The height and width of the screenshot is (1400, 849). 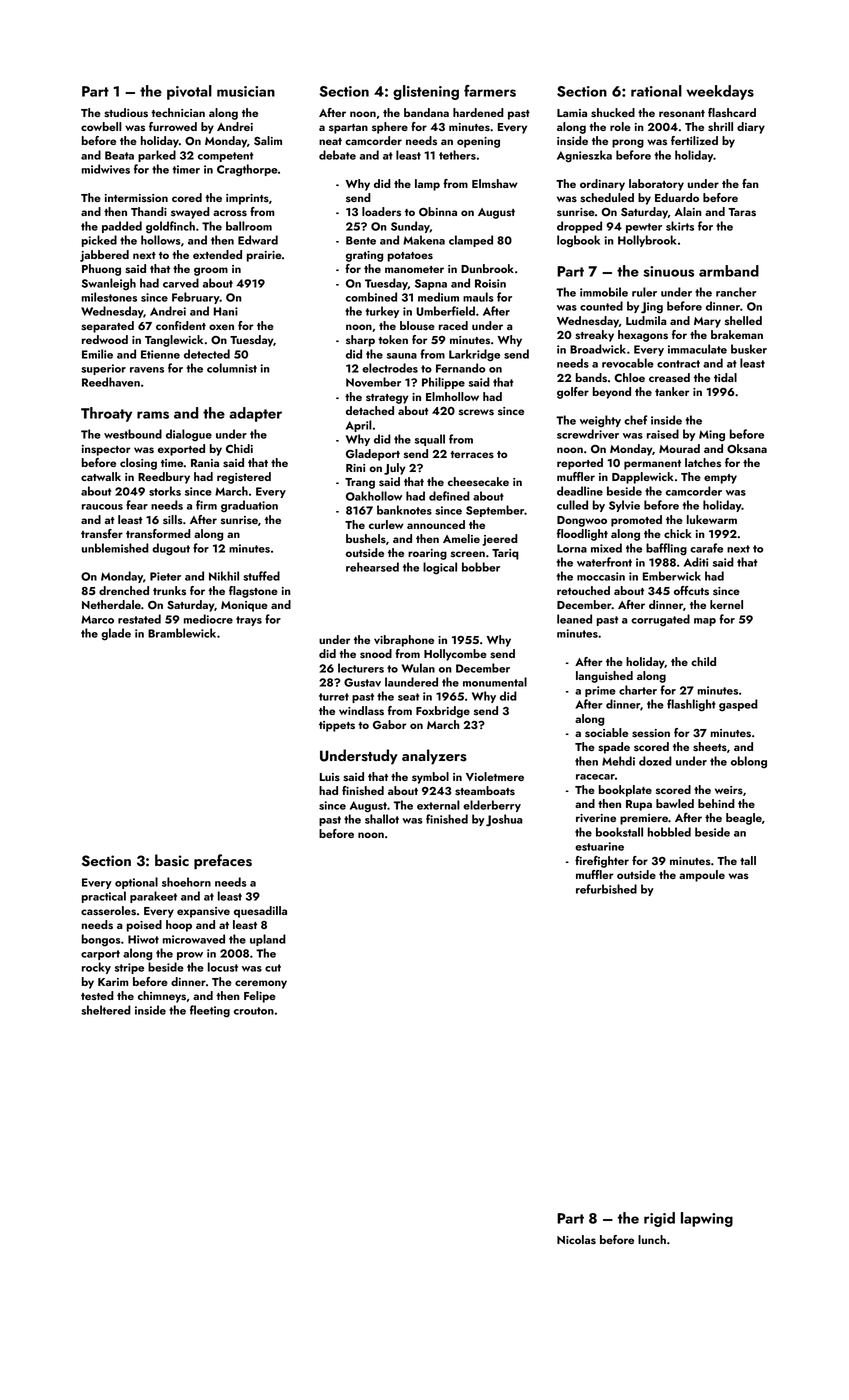 I want to click on prefaces, so click(x=223, y=862).
